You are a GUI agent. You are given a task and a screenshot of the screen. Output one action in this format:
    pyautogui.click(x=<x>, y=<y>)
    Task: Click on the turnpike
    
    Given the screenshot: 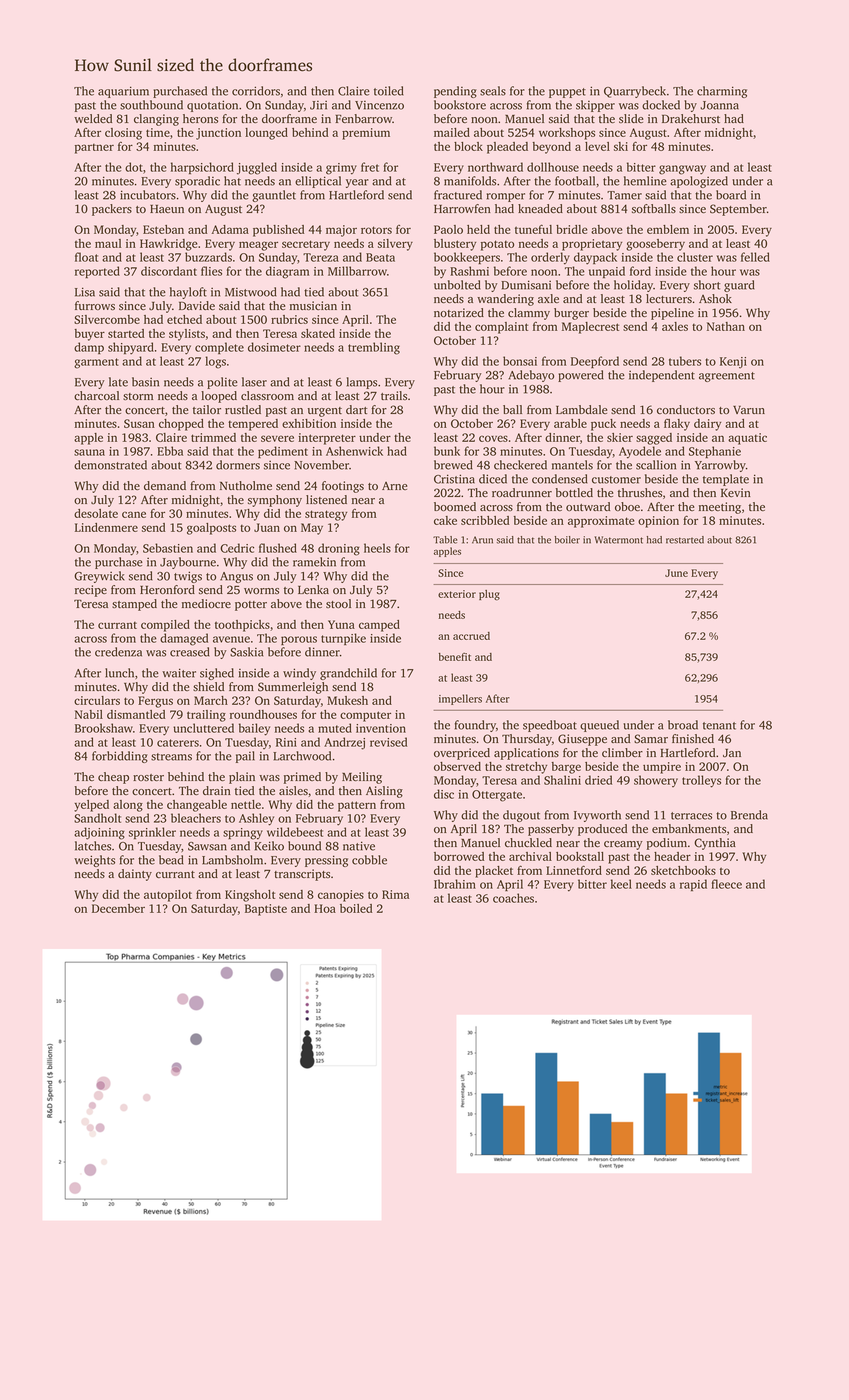 What is the action you would take?
    pyautogui.click(x=343, y=639)
